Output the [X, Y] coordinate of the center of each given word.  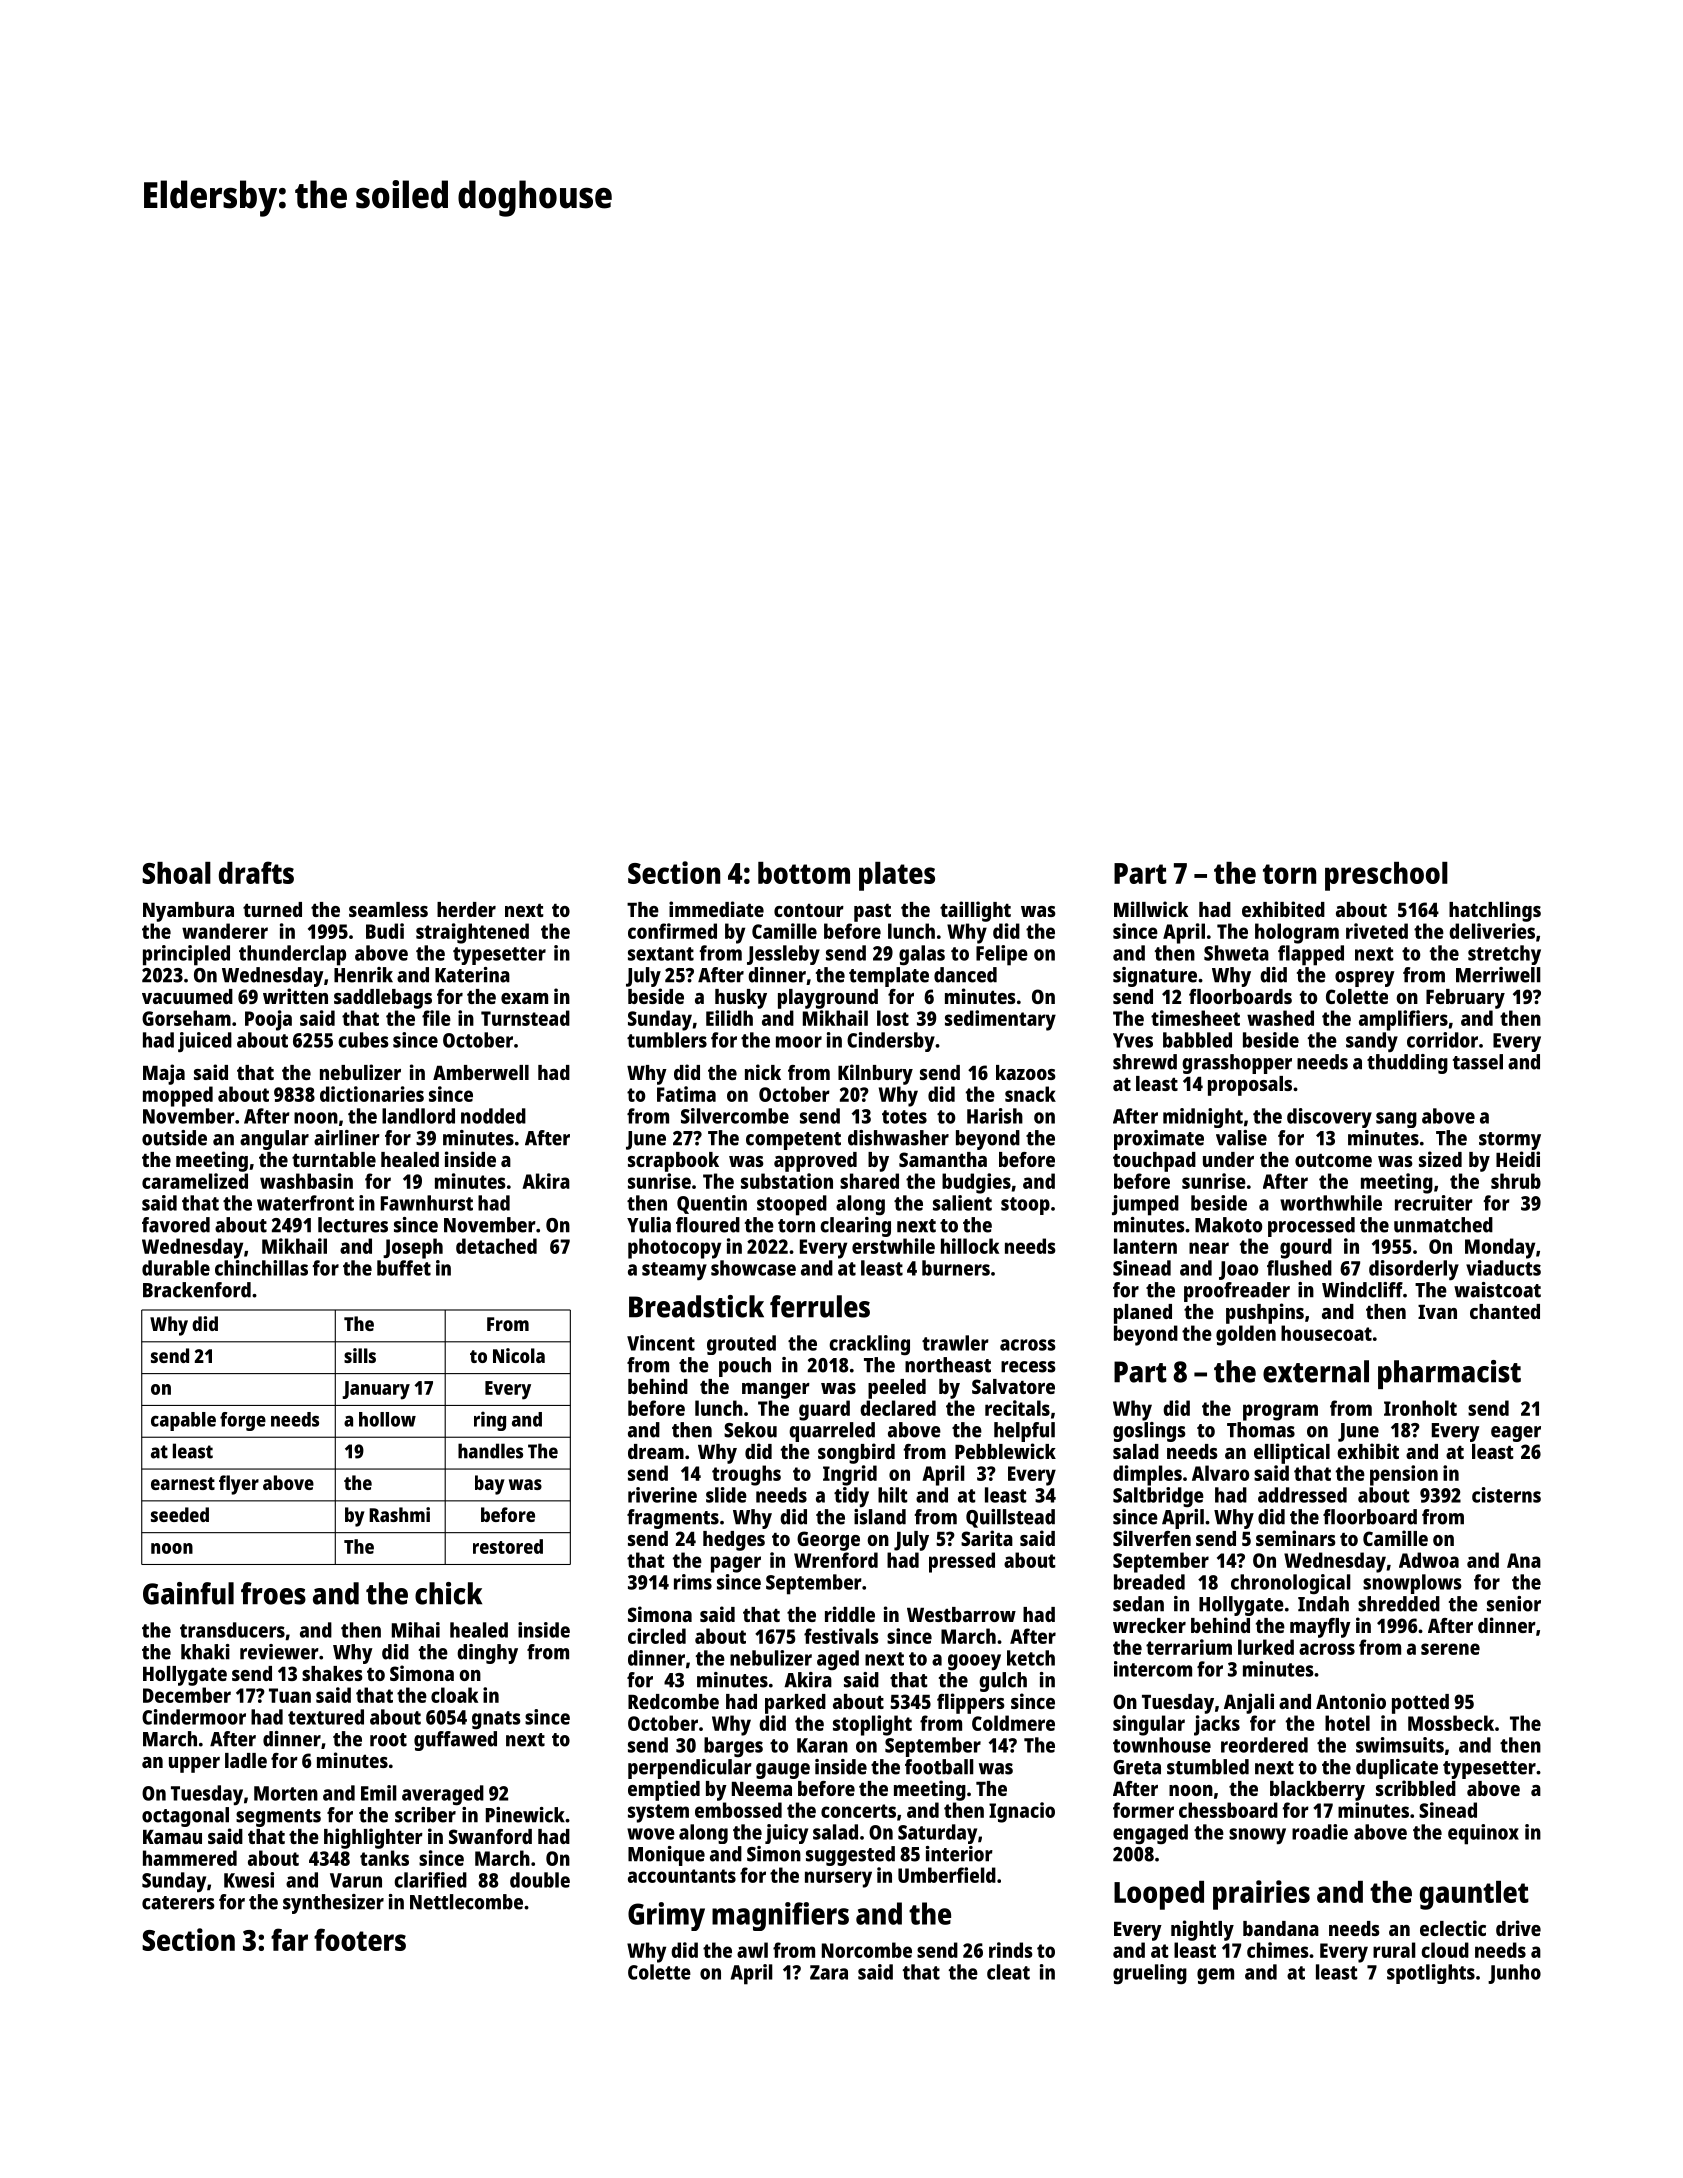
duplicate [1397, 1769]
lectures [353, 1225]
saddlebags [383, 999]
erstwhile [893, 1246]
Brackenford [197, 1290]
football [939, 1767]
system [658, 1813]
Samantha [943, 1159]
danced [965, 975]
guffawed [455, 1741]
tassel [1478, 1062]
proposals [1250, 1086]
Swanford [490, 1836]
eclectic [1453, 1928]
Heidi [1518, 1159]
